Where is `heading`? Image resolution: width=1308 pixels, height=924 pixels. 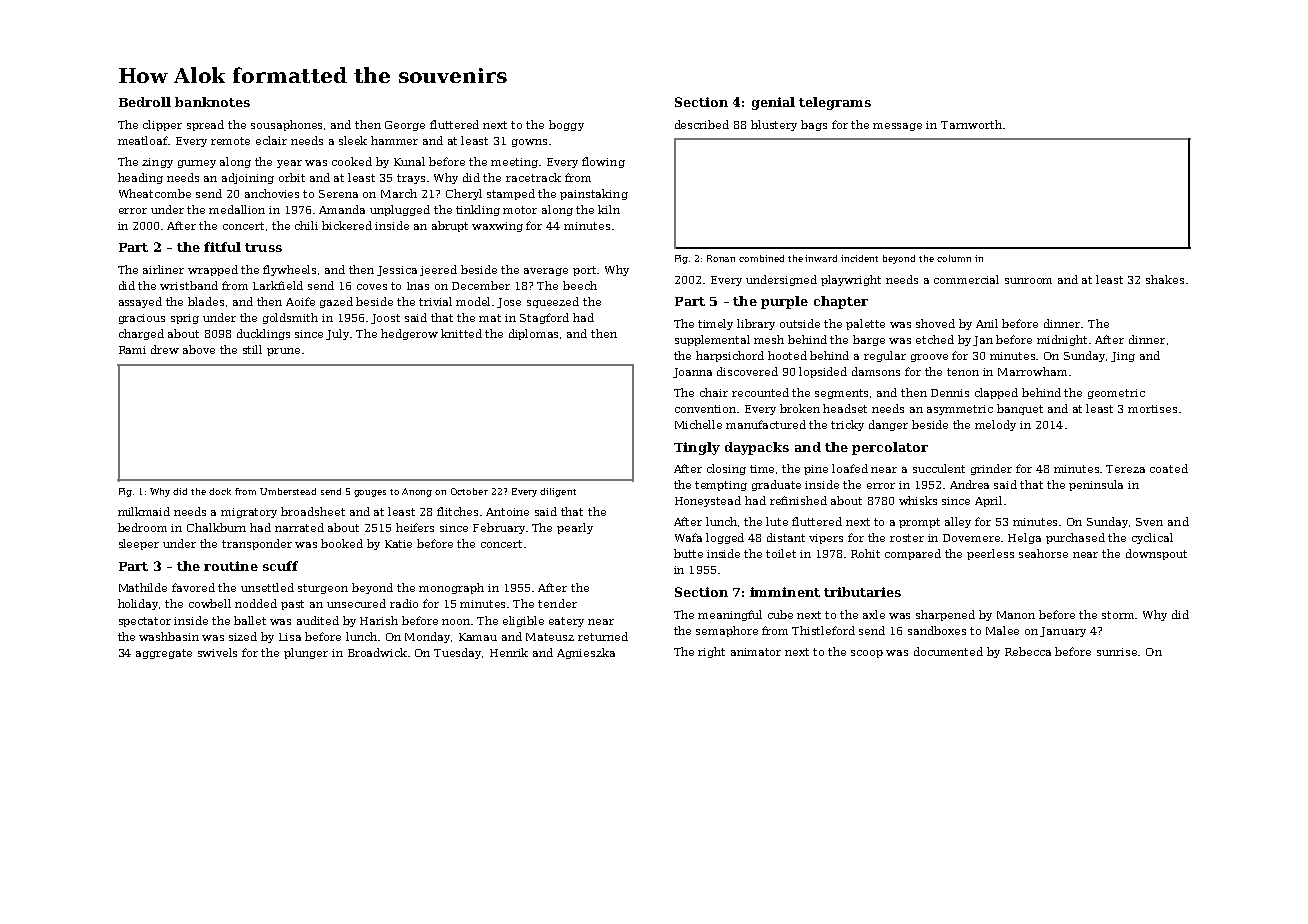
heading is located at coordinates (140, 178).
